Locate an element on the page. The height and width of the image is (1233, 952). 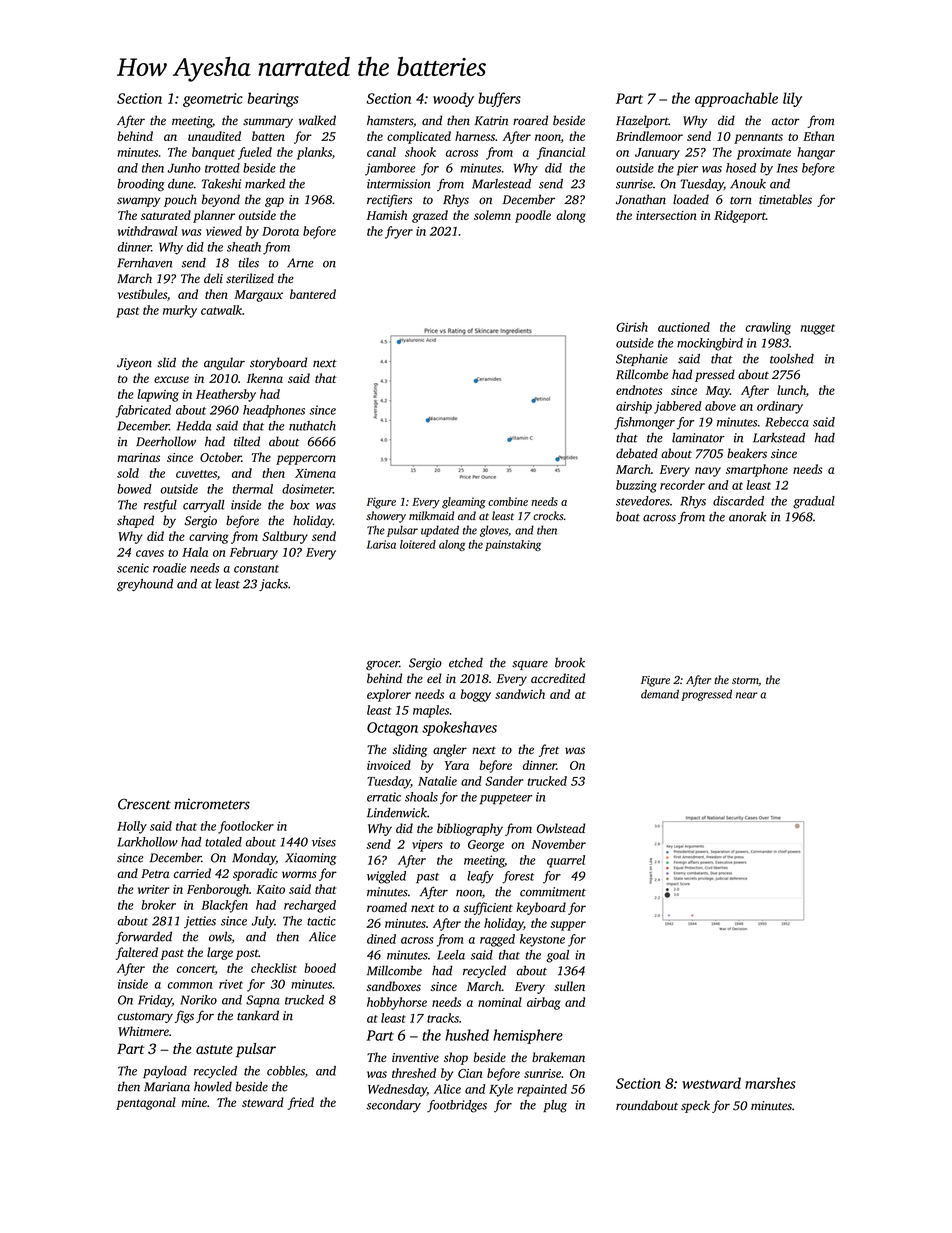
storm is located at coordinates (745, 681).
